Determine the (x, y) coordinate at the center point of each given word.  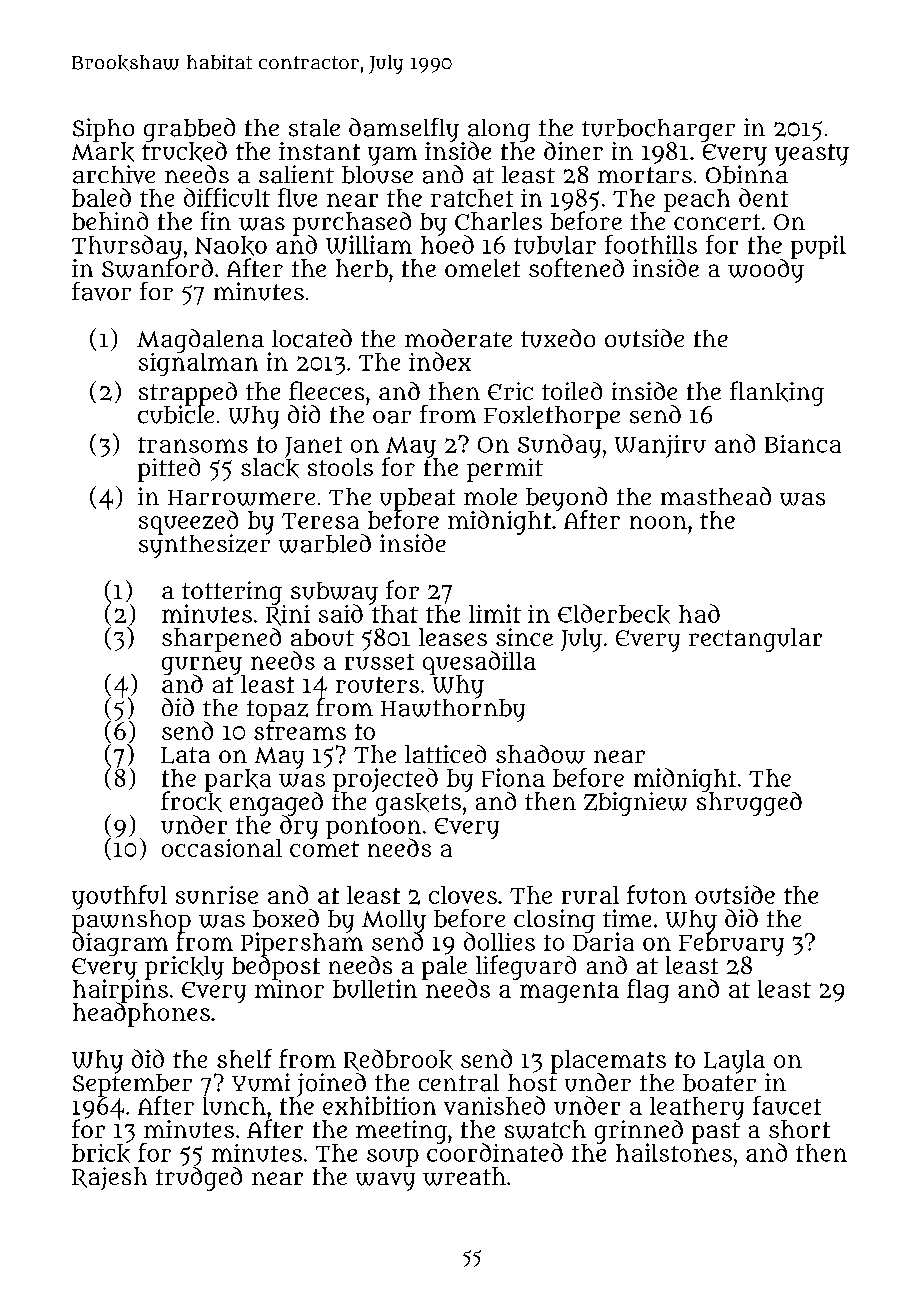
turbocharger (658, 130)
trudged (199, 1179)
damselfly (404, 130)
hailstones (674, 1153)
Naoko (231, 246)
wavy (385, 1181)
